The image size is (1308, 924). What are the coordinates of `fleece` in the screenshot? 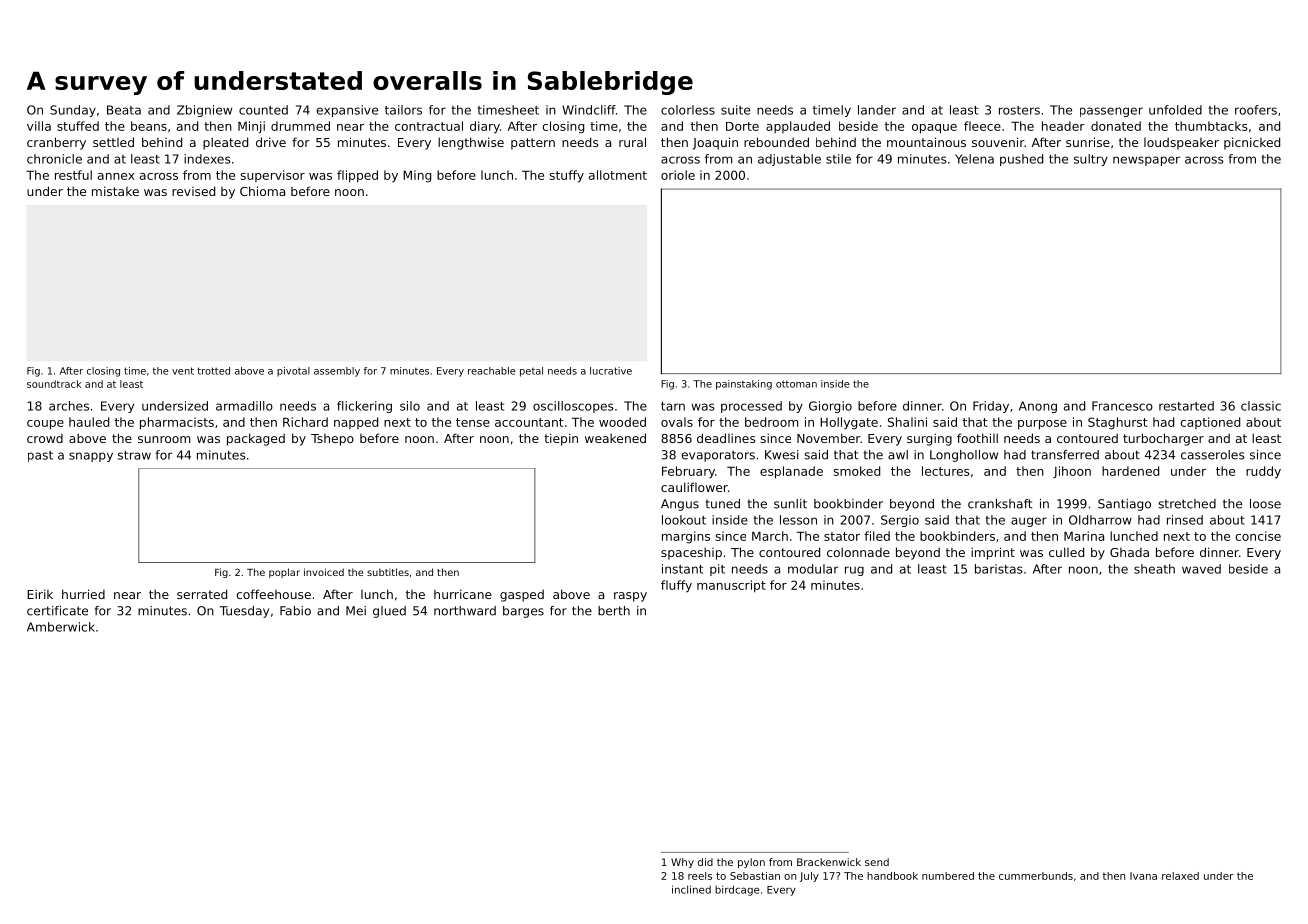 It's located at (982, 126).
